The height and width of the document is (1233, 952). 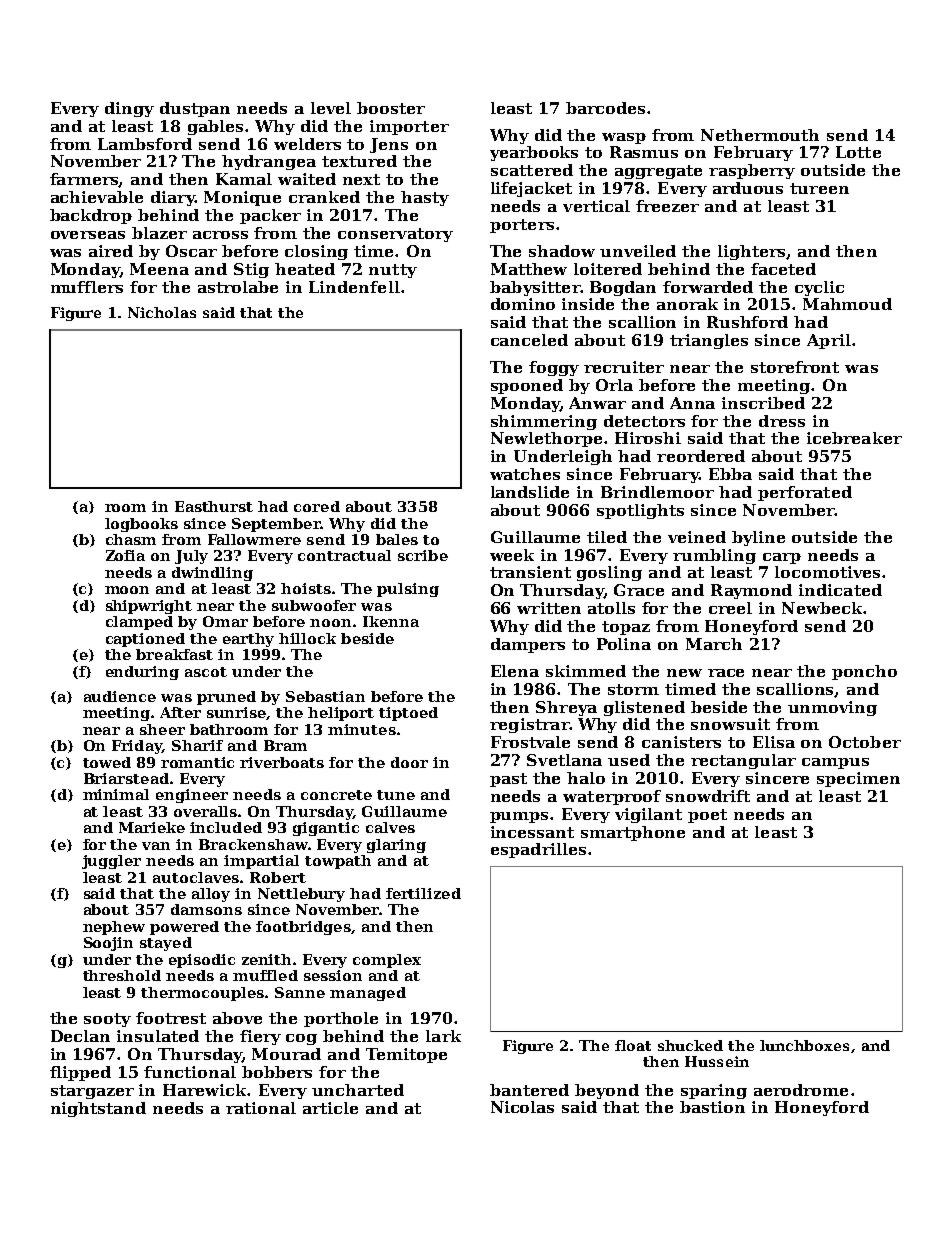 What do you see at coordinates (760, 135) in the document?
I see `Nethermouth` at bounding box center [760, 135].
